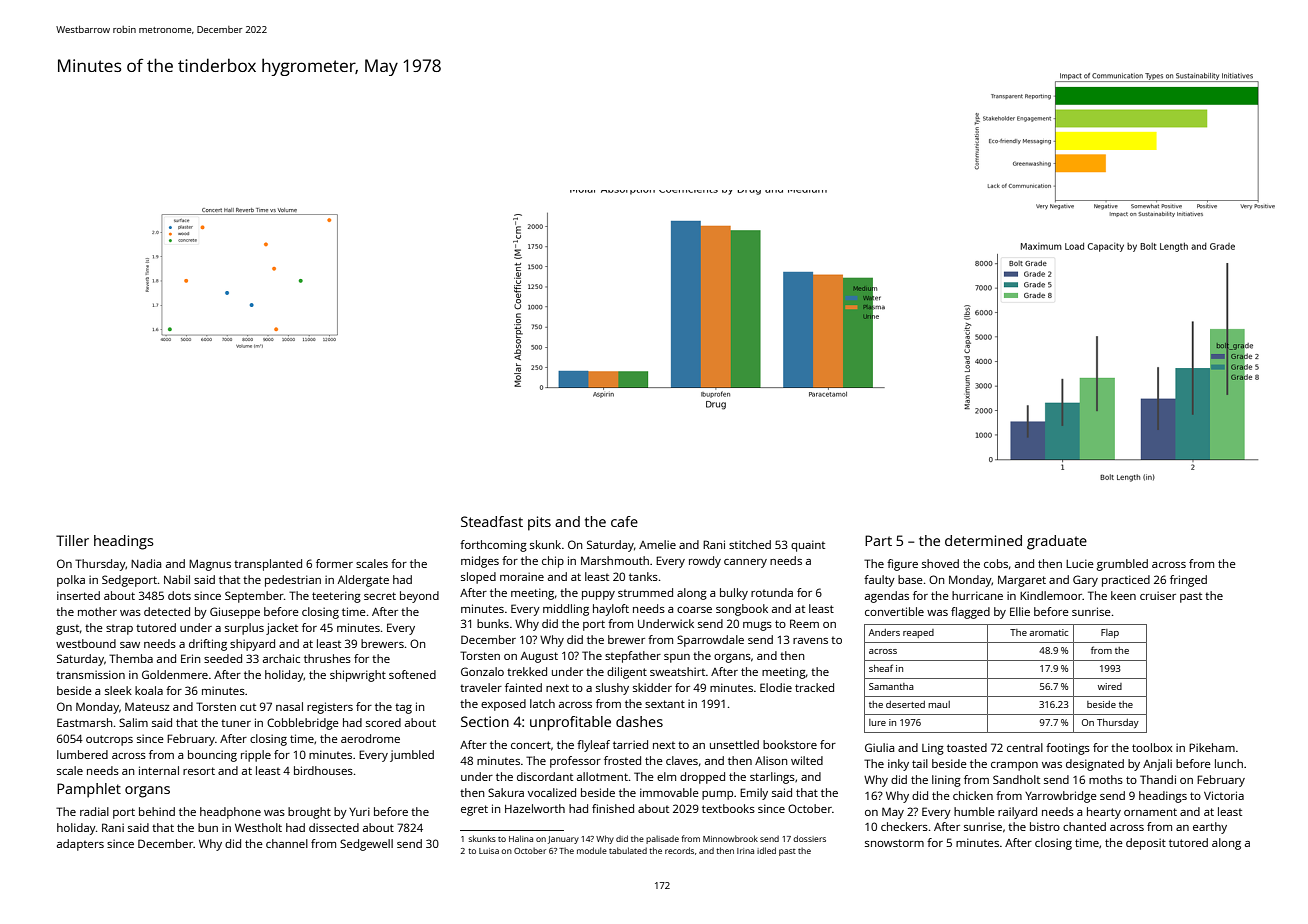 Image resolution: width=1308 pixels, height=924 pixels. What do you see at coordinates (492, 521) in the screenshot?
I see `Steadfast` at bounding box center [492, 521].
